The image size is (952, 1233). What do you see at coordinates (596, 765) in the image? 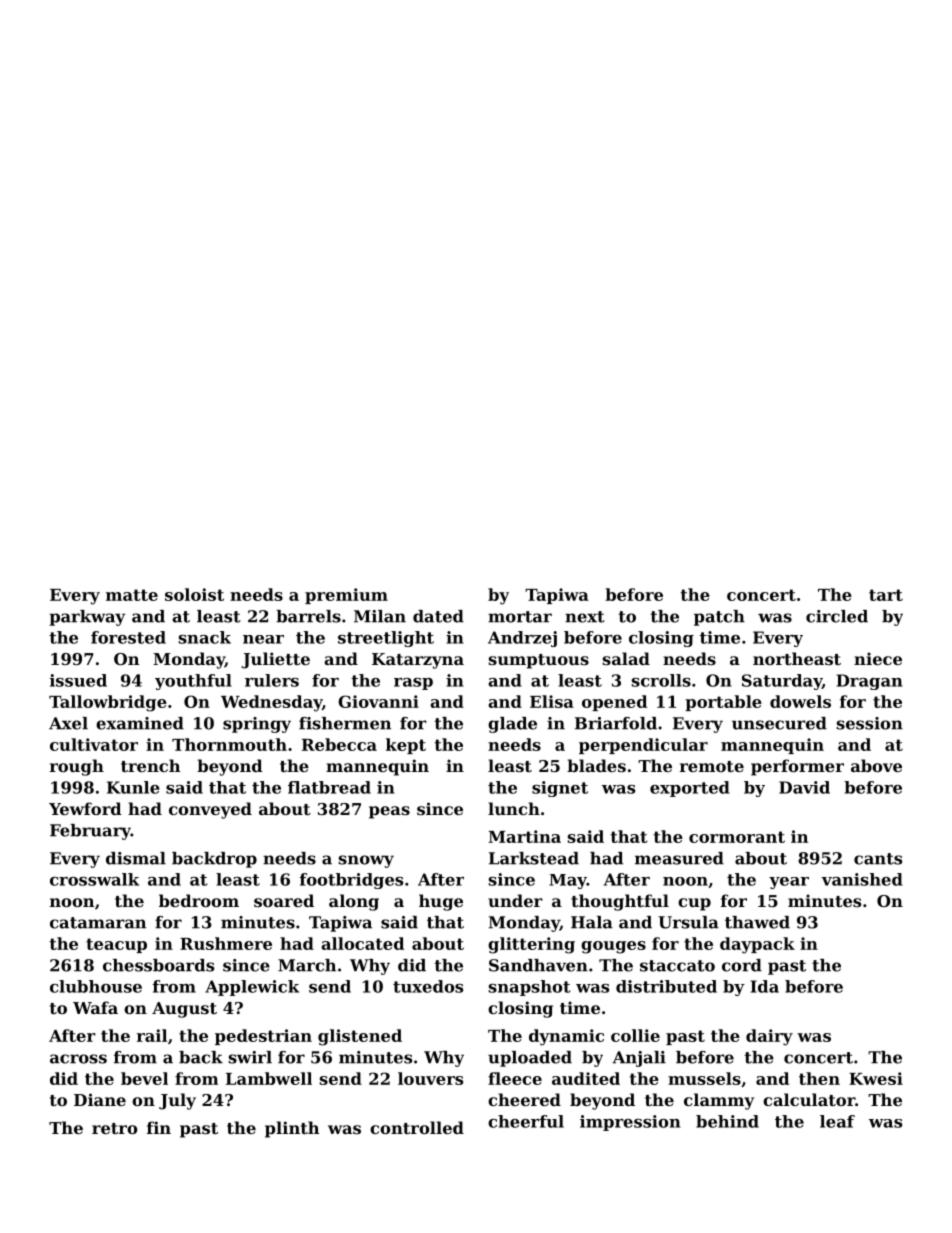
I see `blades` at bounding box center [596, 765].
